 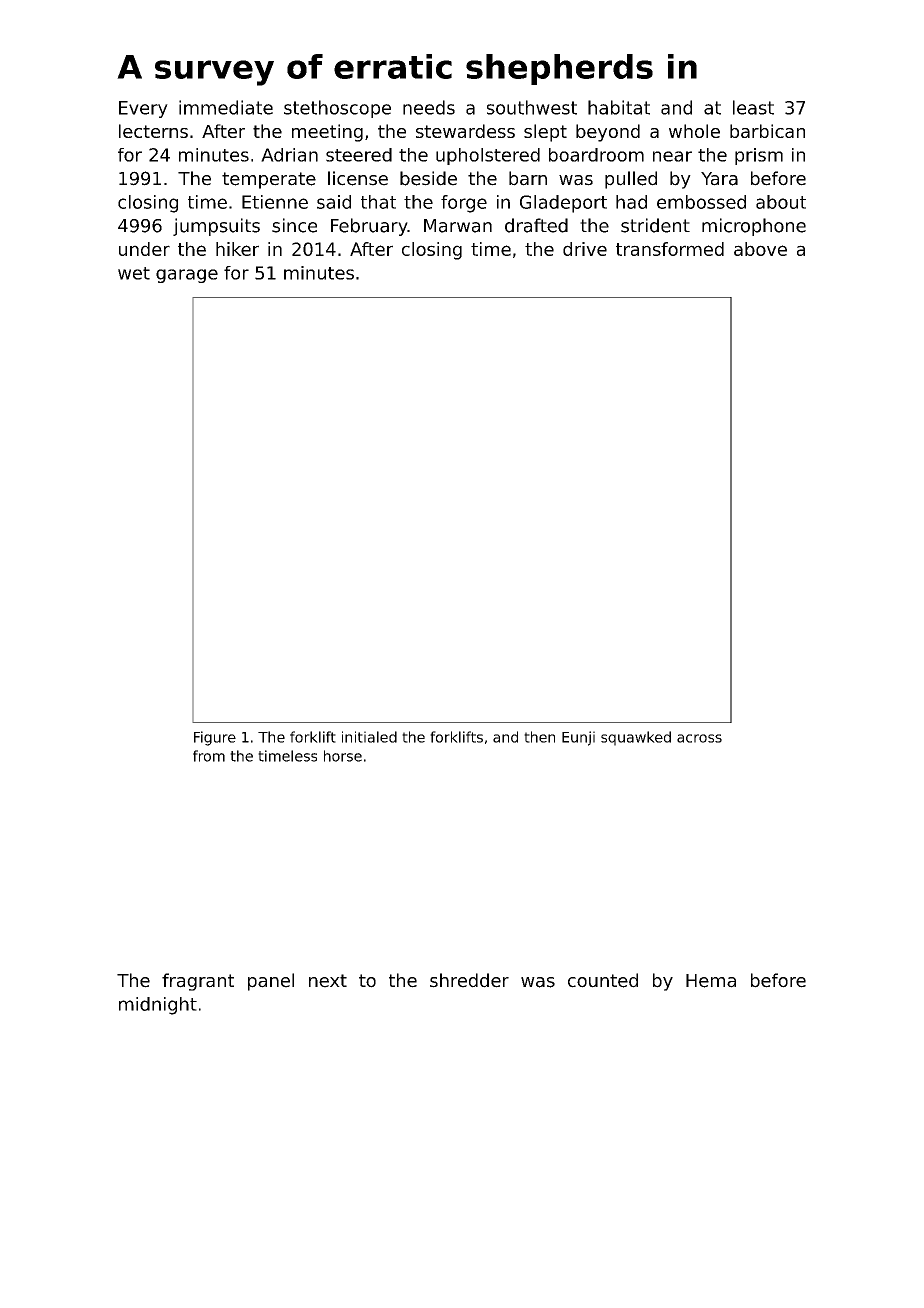 What do you see at coordinates (699, 738) in the document?
I see `across` at bounding box center [699, 738].
